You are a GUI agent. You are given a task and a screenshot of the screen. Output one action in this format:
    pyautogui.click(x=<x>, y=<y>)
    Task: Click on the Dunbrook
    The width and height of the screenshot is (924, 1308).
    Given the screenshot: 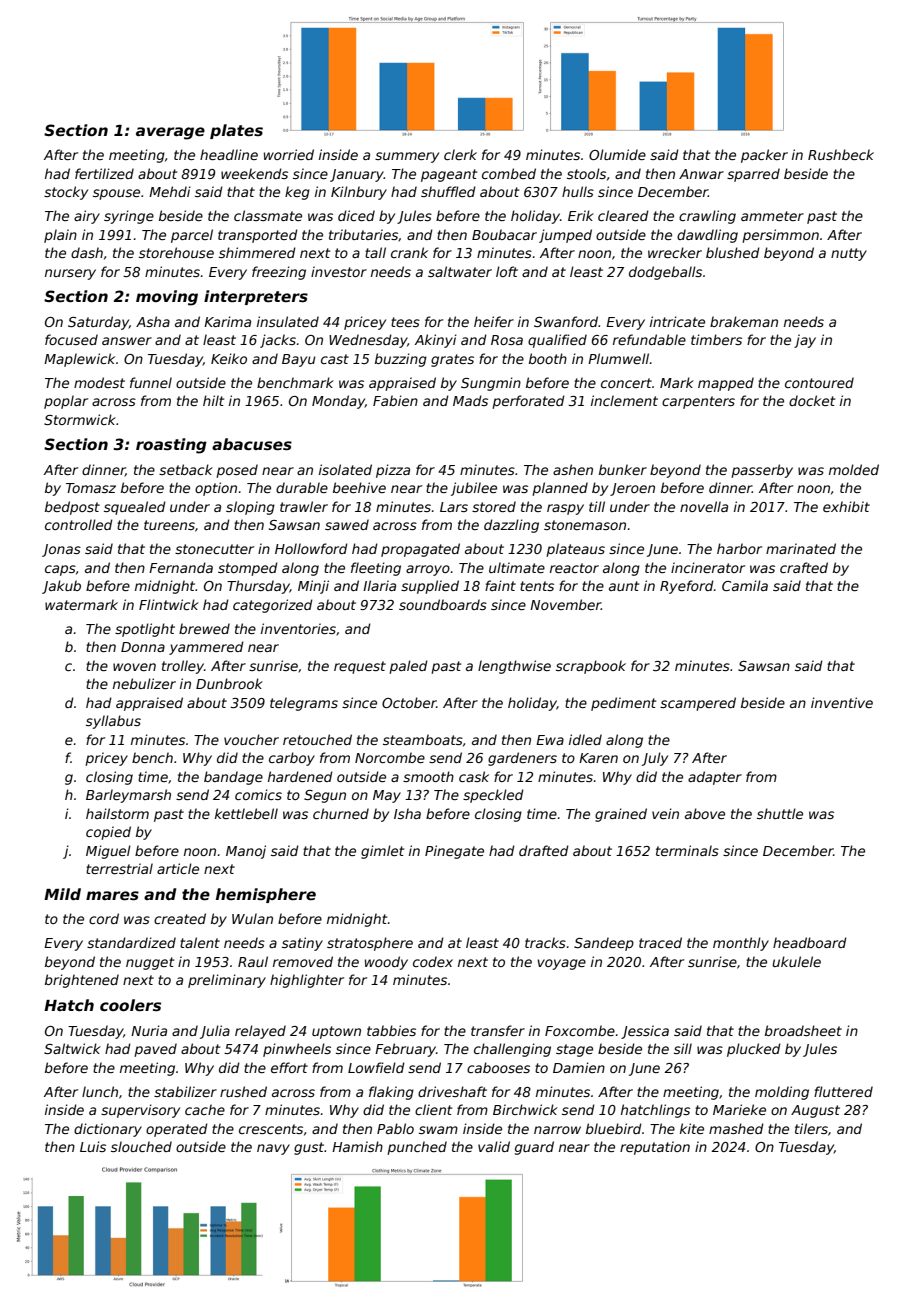 What is the action you would take?
    pyautogui.click(x=229, y=683)
